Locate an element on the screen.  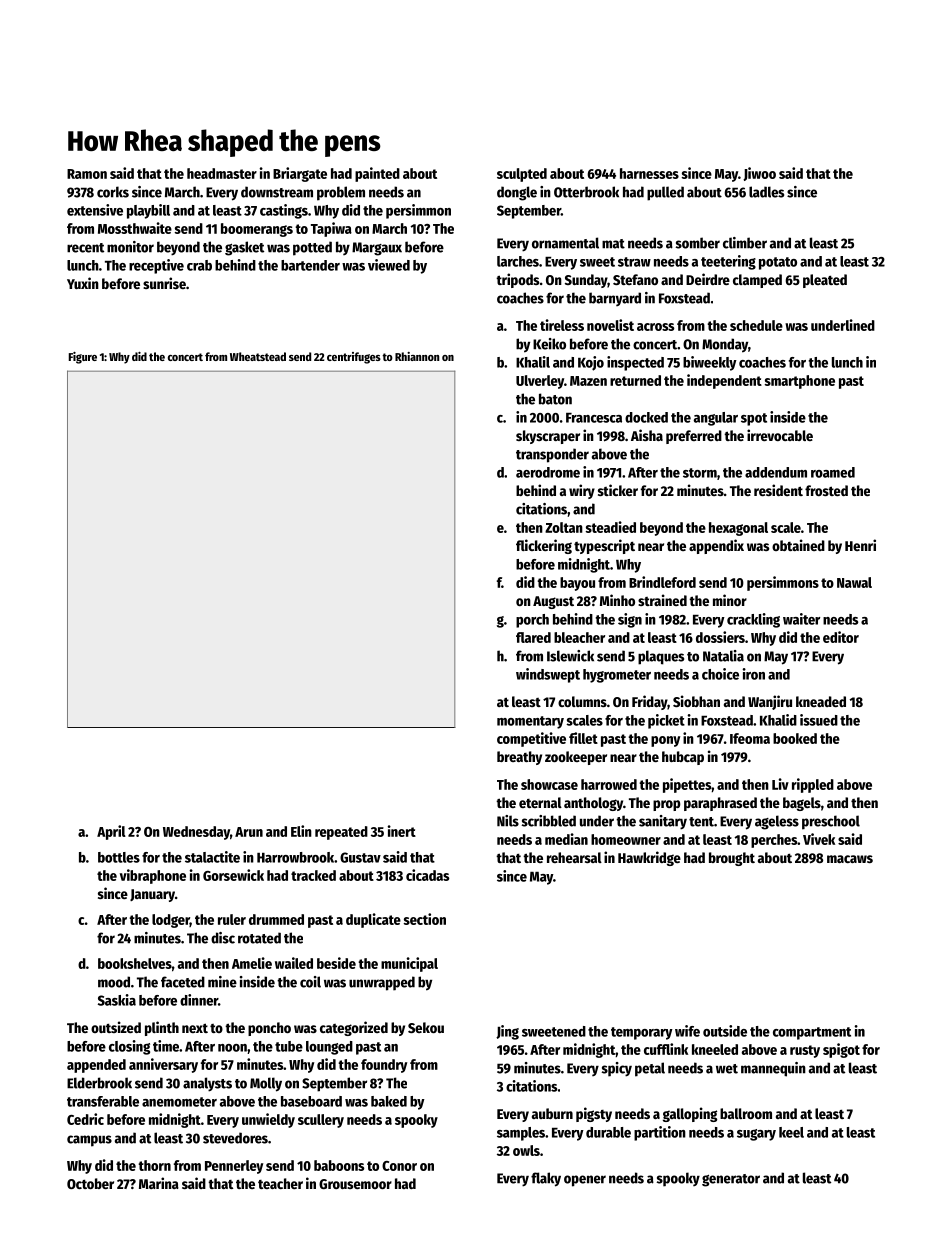
dongle is located at coordinates (517, 193).
